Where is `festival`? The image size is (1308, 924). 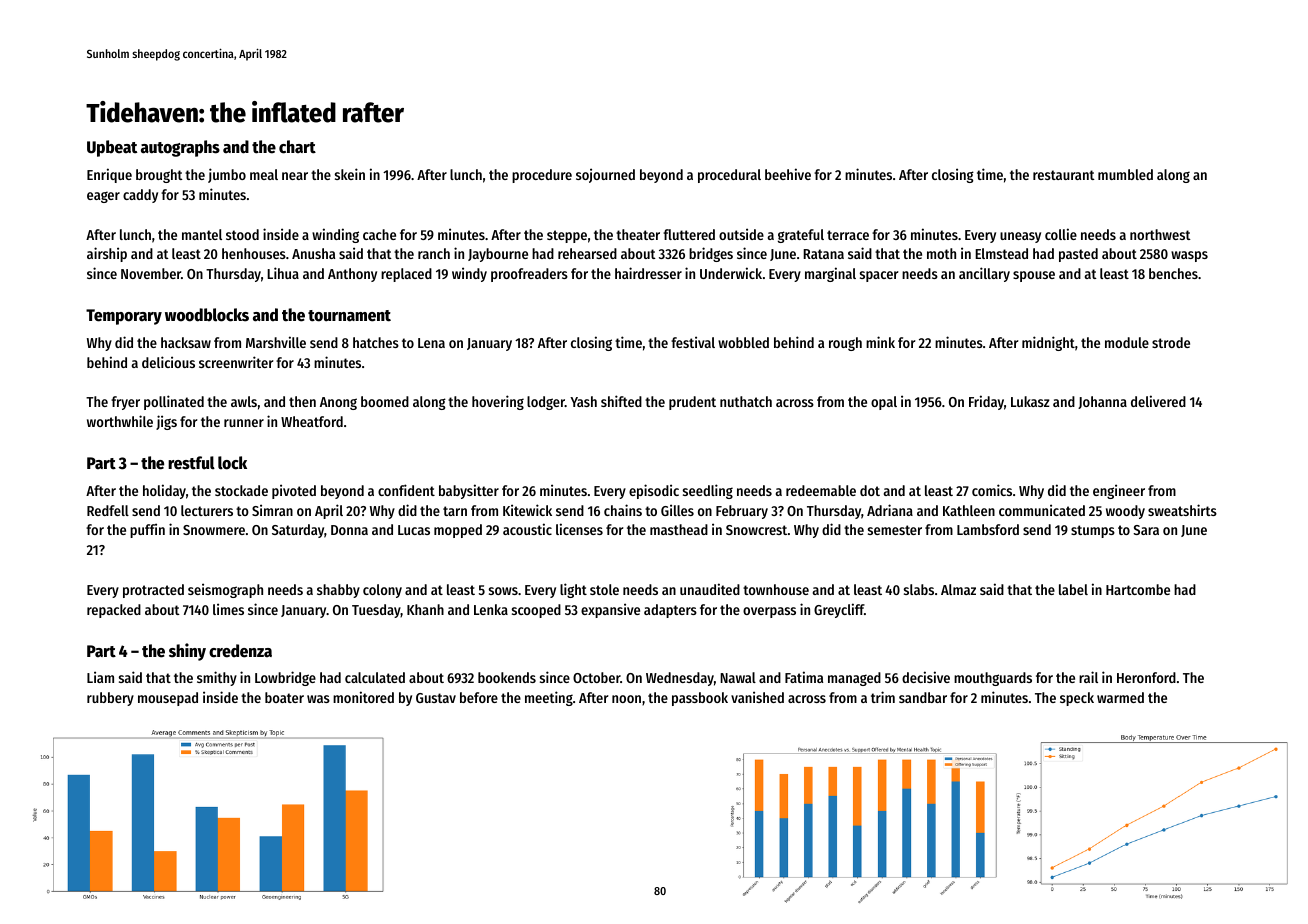 festival is located at coordinates (693, 342).
